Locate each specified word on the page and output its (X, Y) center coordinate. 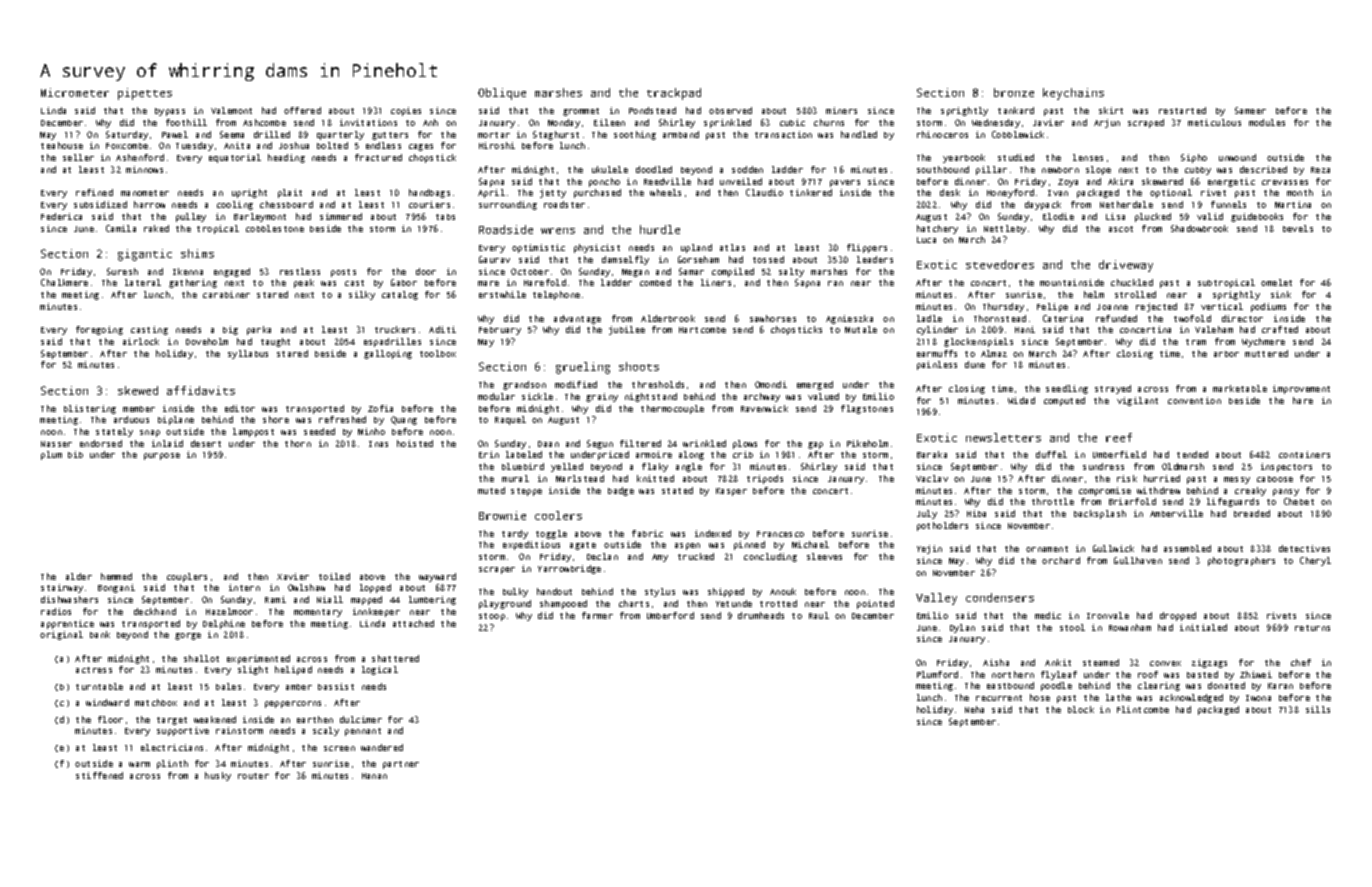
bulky (515, 592)
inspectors (1286, 467)
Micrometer (75, 92)
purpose (162, 456)
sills (1318, 709)
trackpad (674, 94)
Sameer (1250, 110)
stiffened (99, 775)
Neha (974, 709)
